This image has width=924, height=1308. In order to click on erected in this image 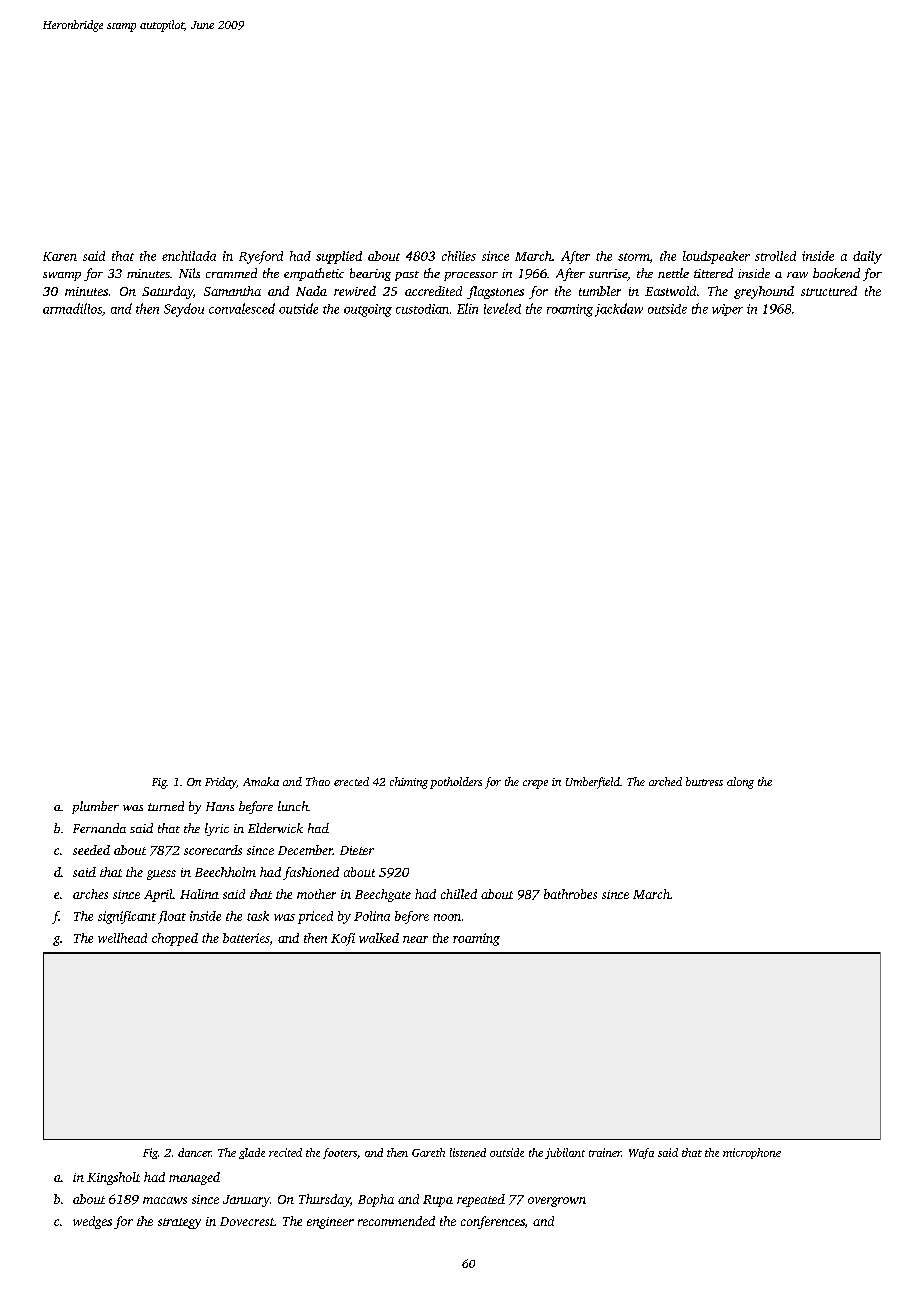, I will do `click(351, 781)`.
